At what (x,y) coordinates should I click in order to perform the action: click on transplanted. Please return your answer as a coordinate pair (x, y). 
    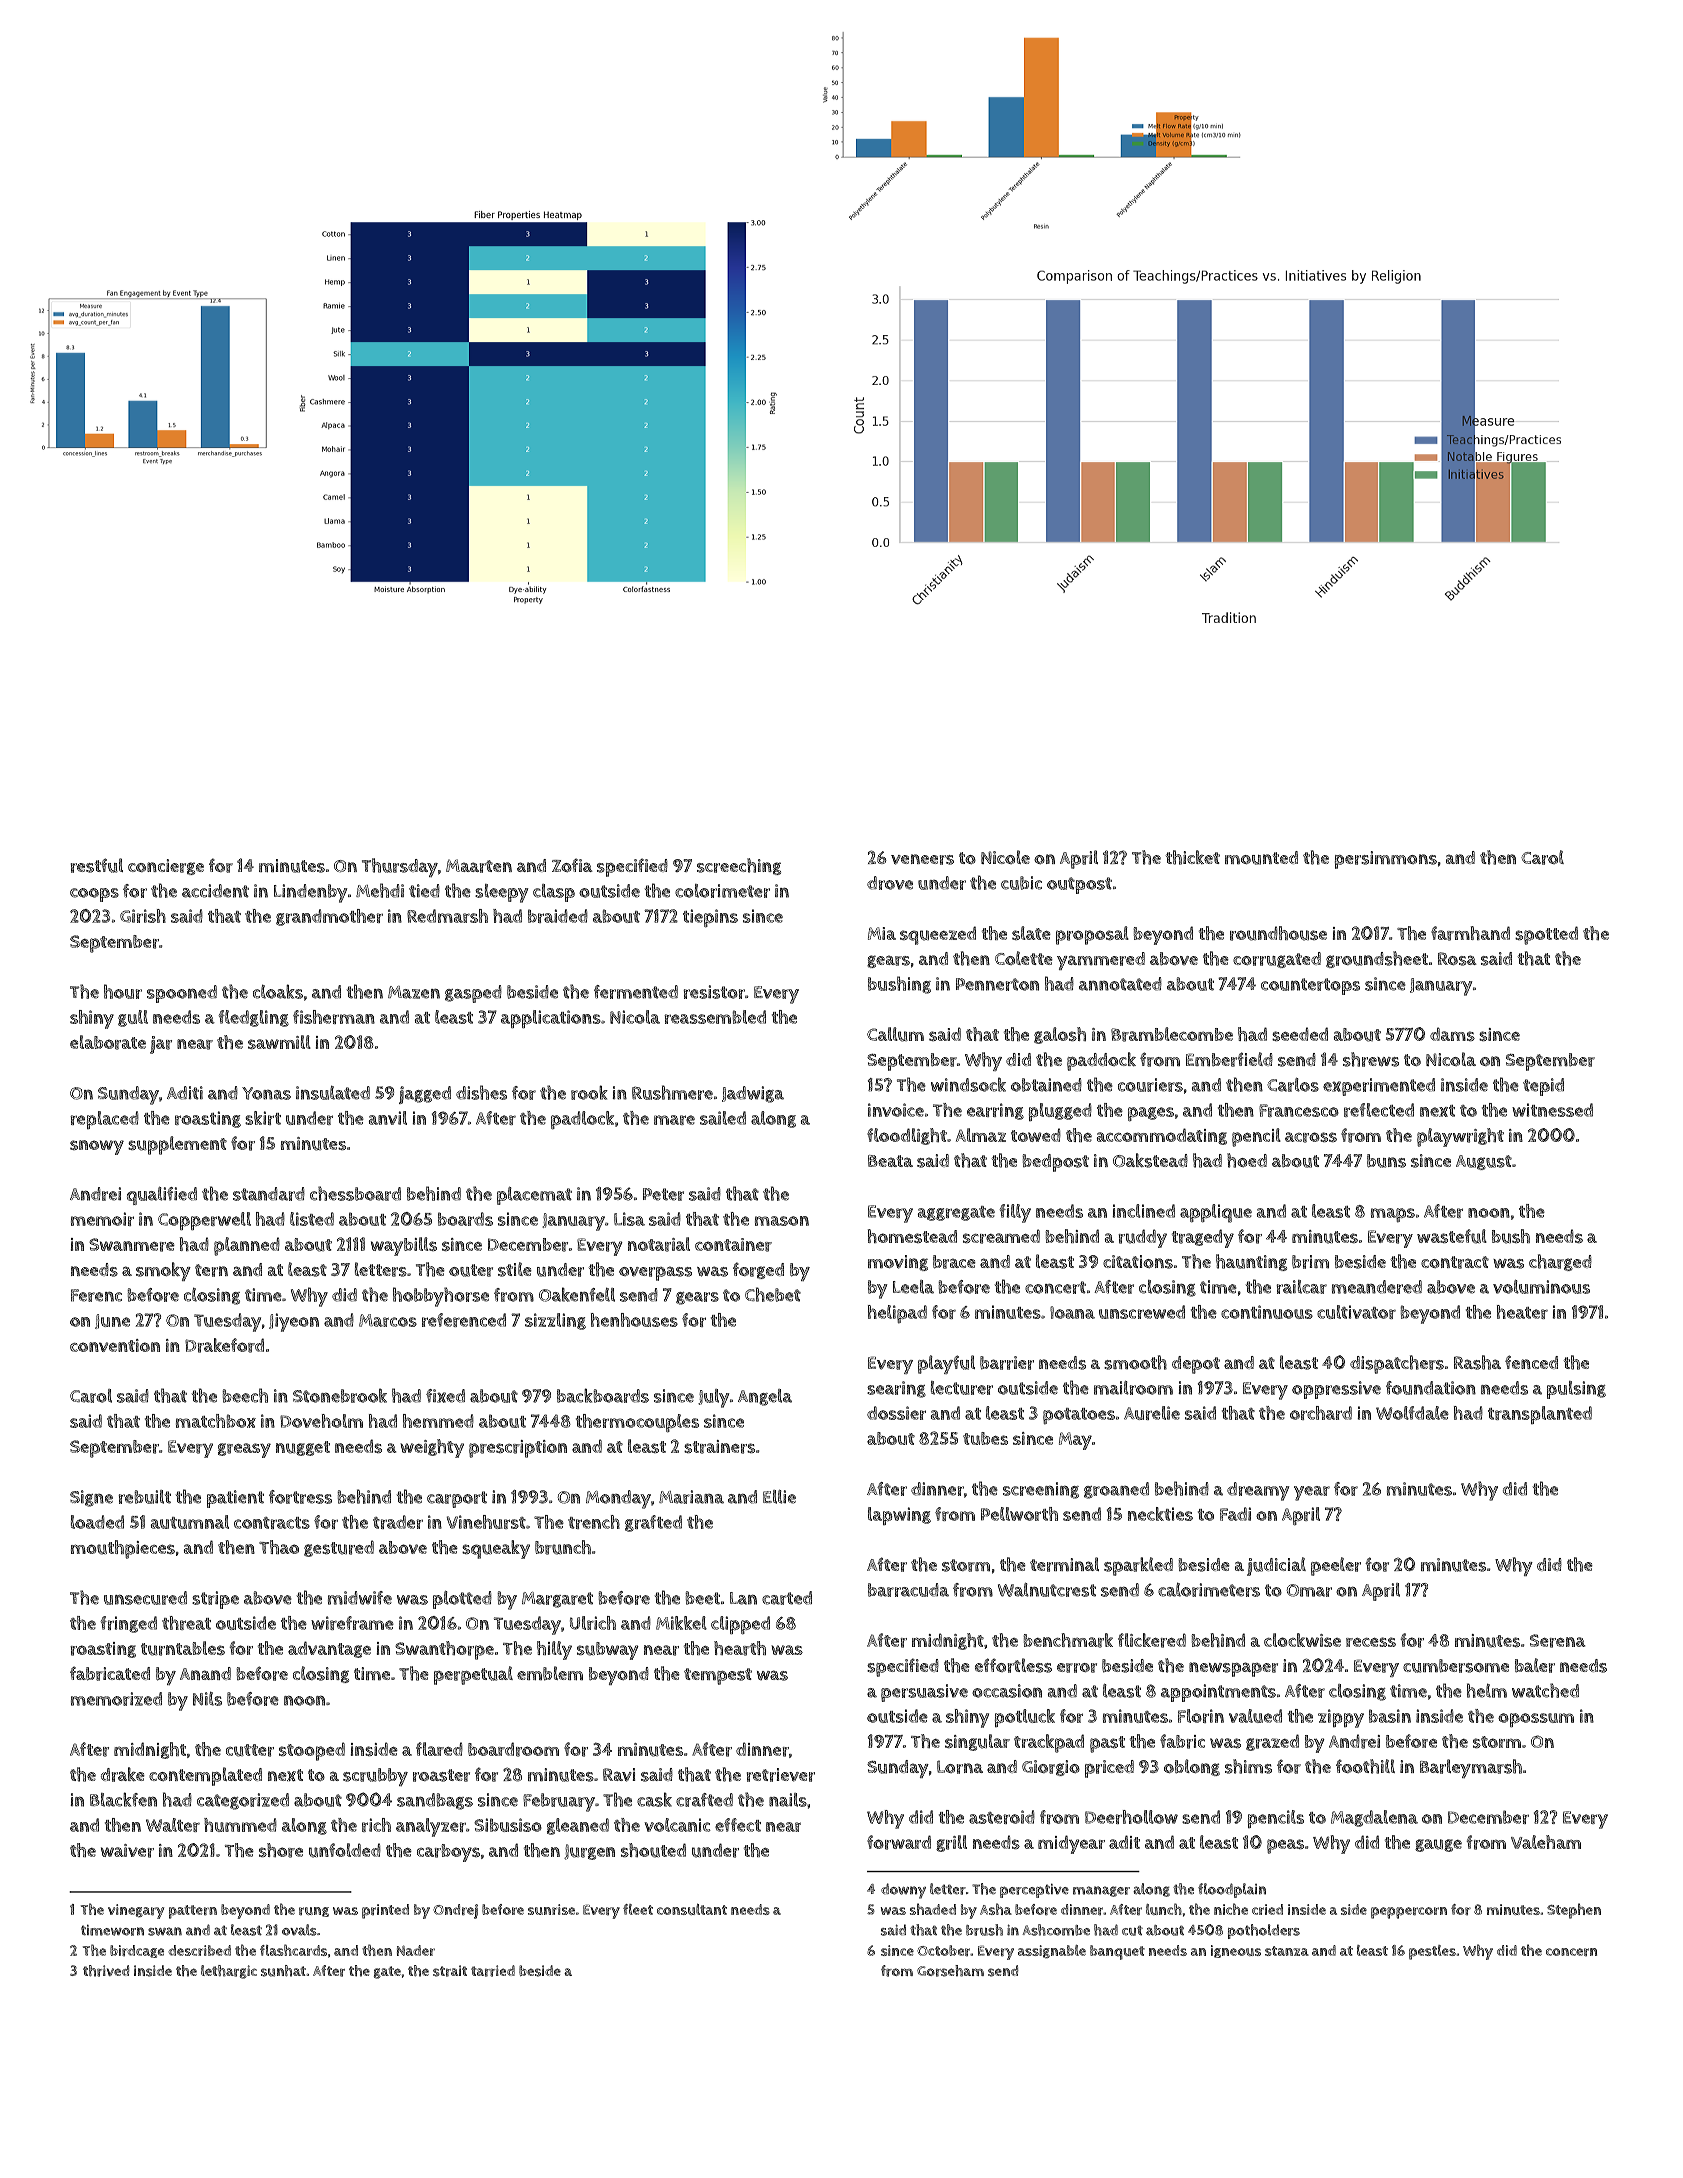
    Looking at the image, I should click on (1540, 1415).
